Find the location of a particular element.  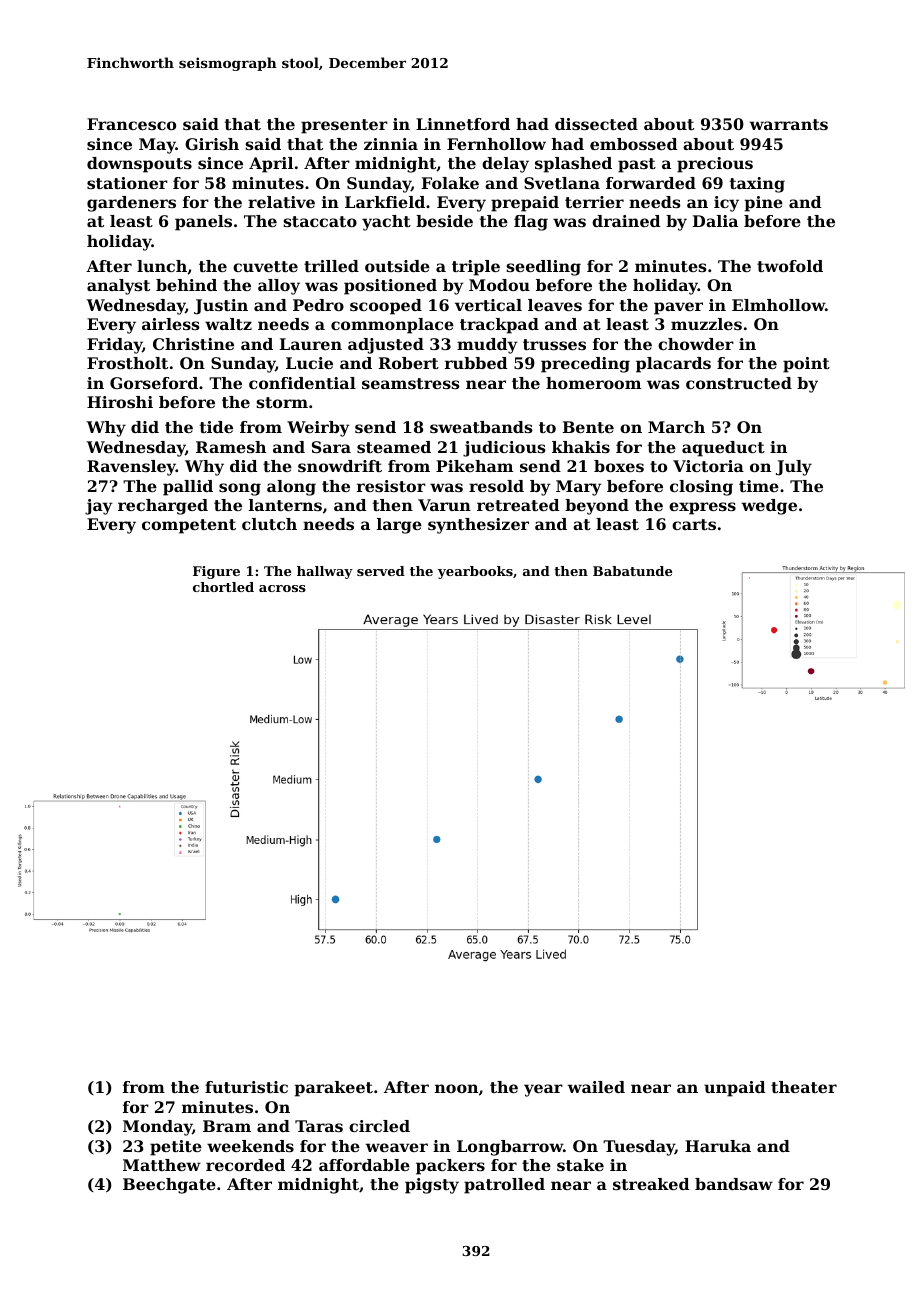

constructed is located at coordinates (739, 383).
